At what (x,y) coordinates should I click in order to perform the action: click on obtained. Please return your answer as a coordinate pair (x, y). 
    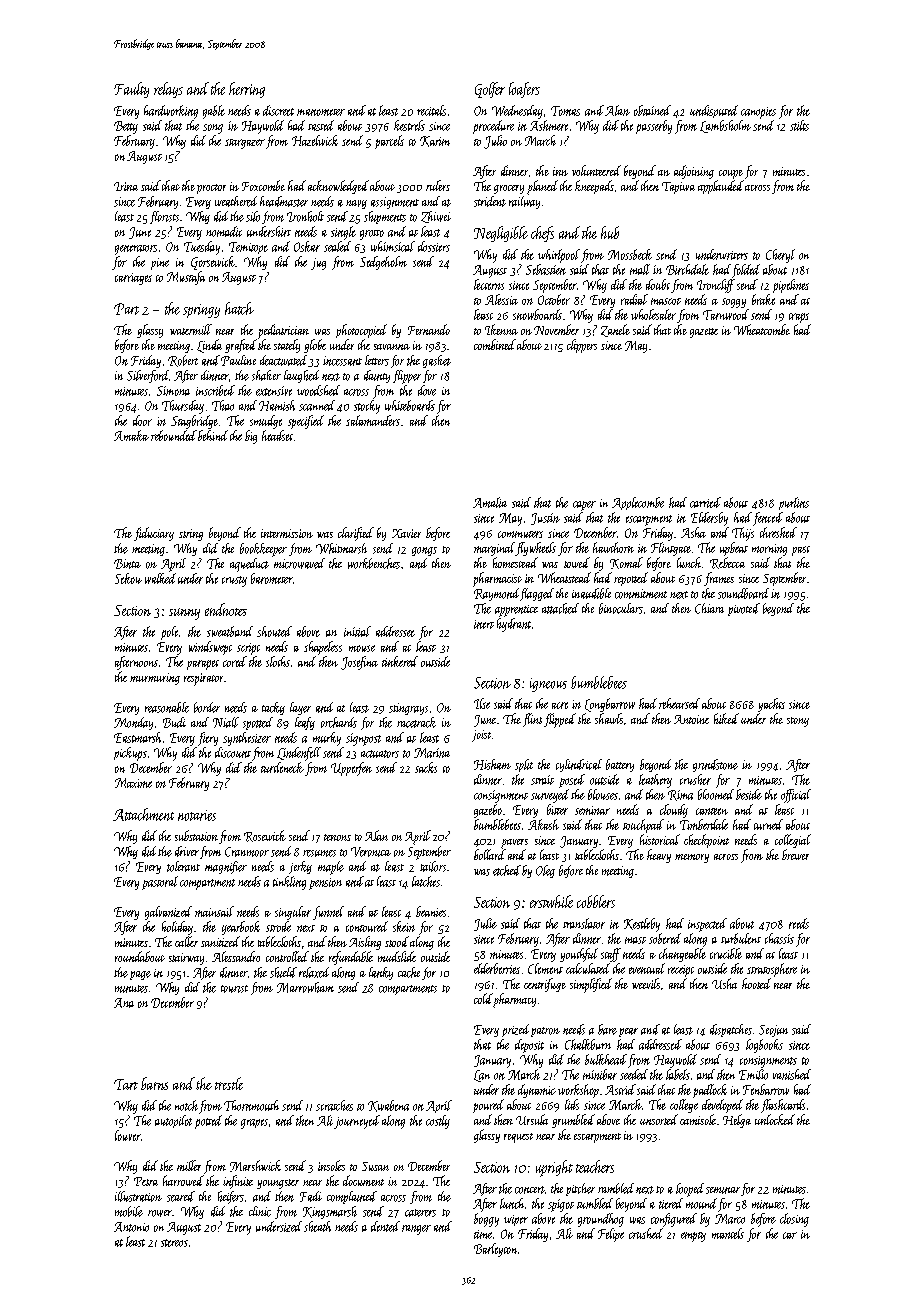
    Looking at the image, I should click on (652, 110).
